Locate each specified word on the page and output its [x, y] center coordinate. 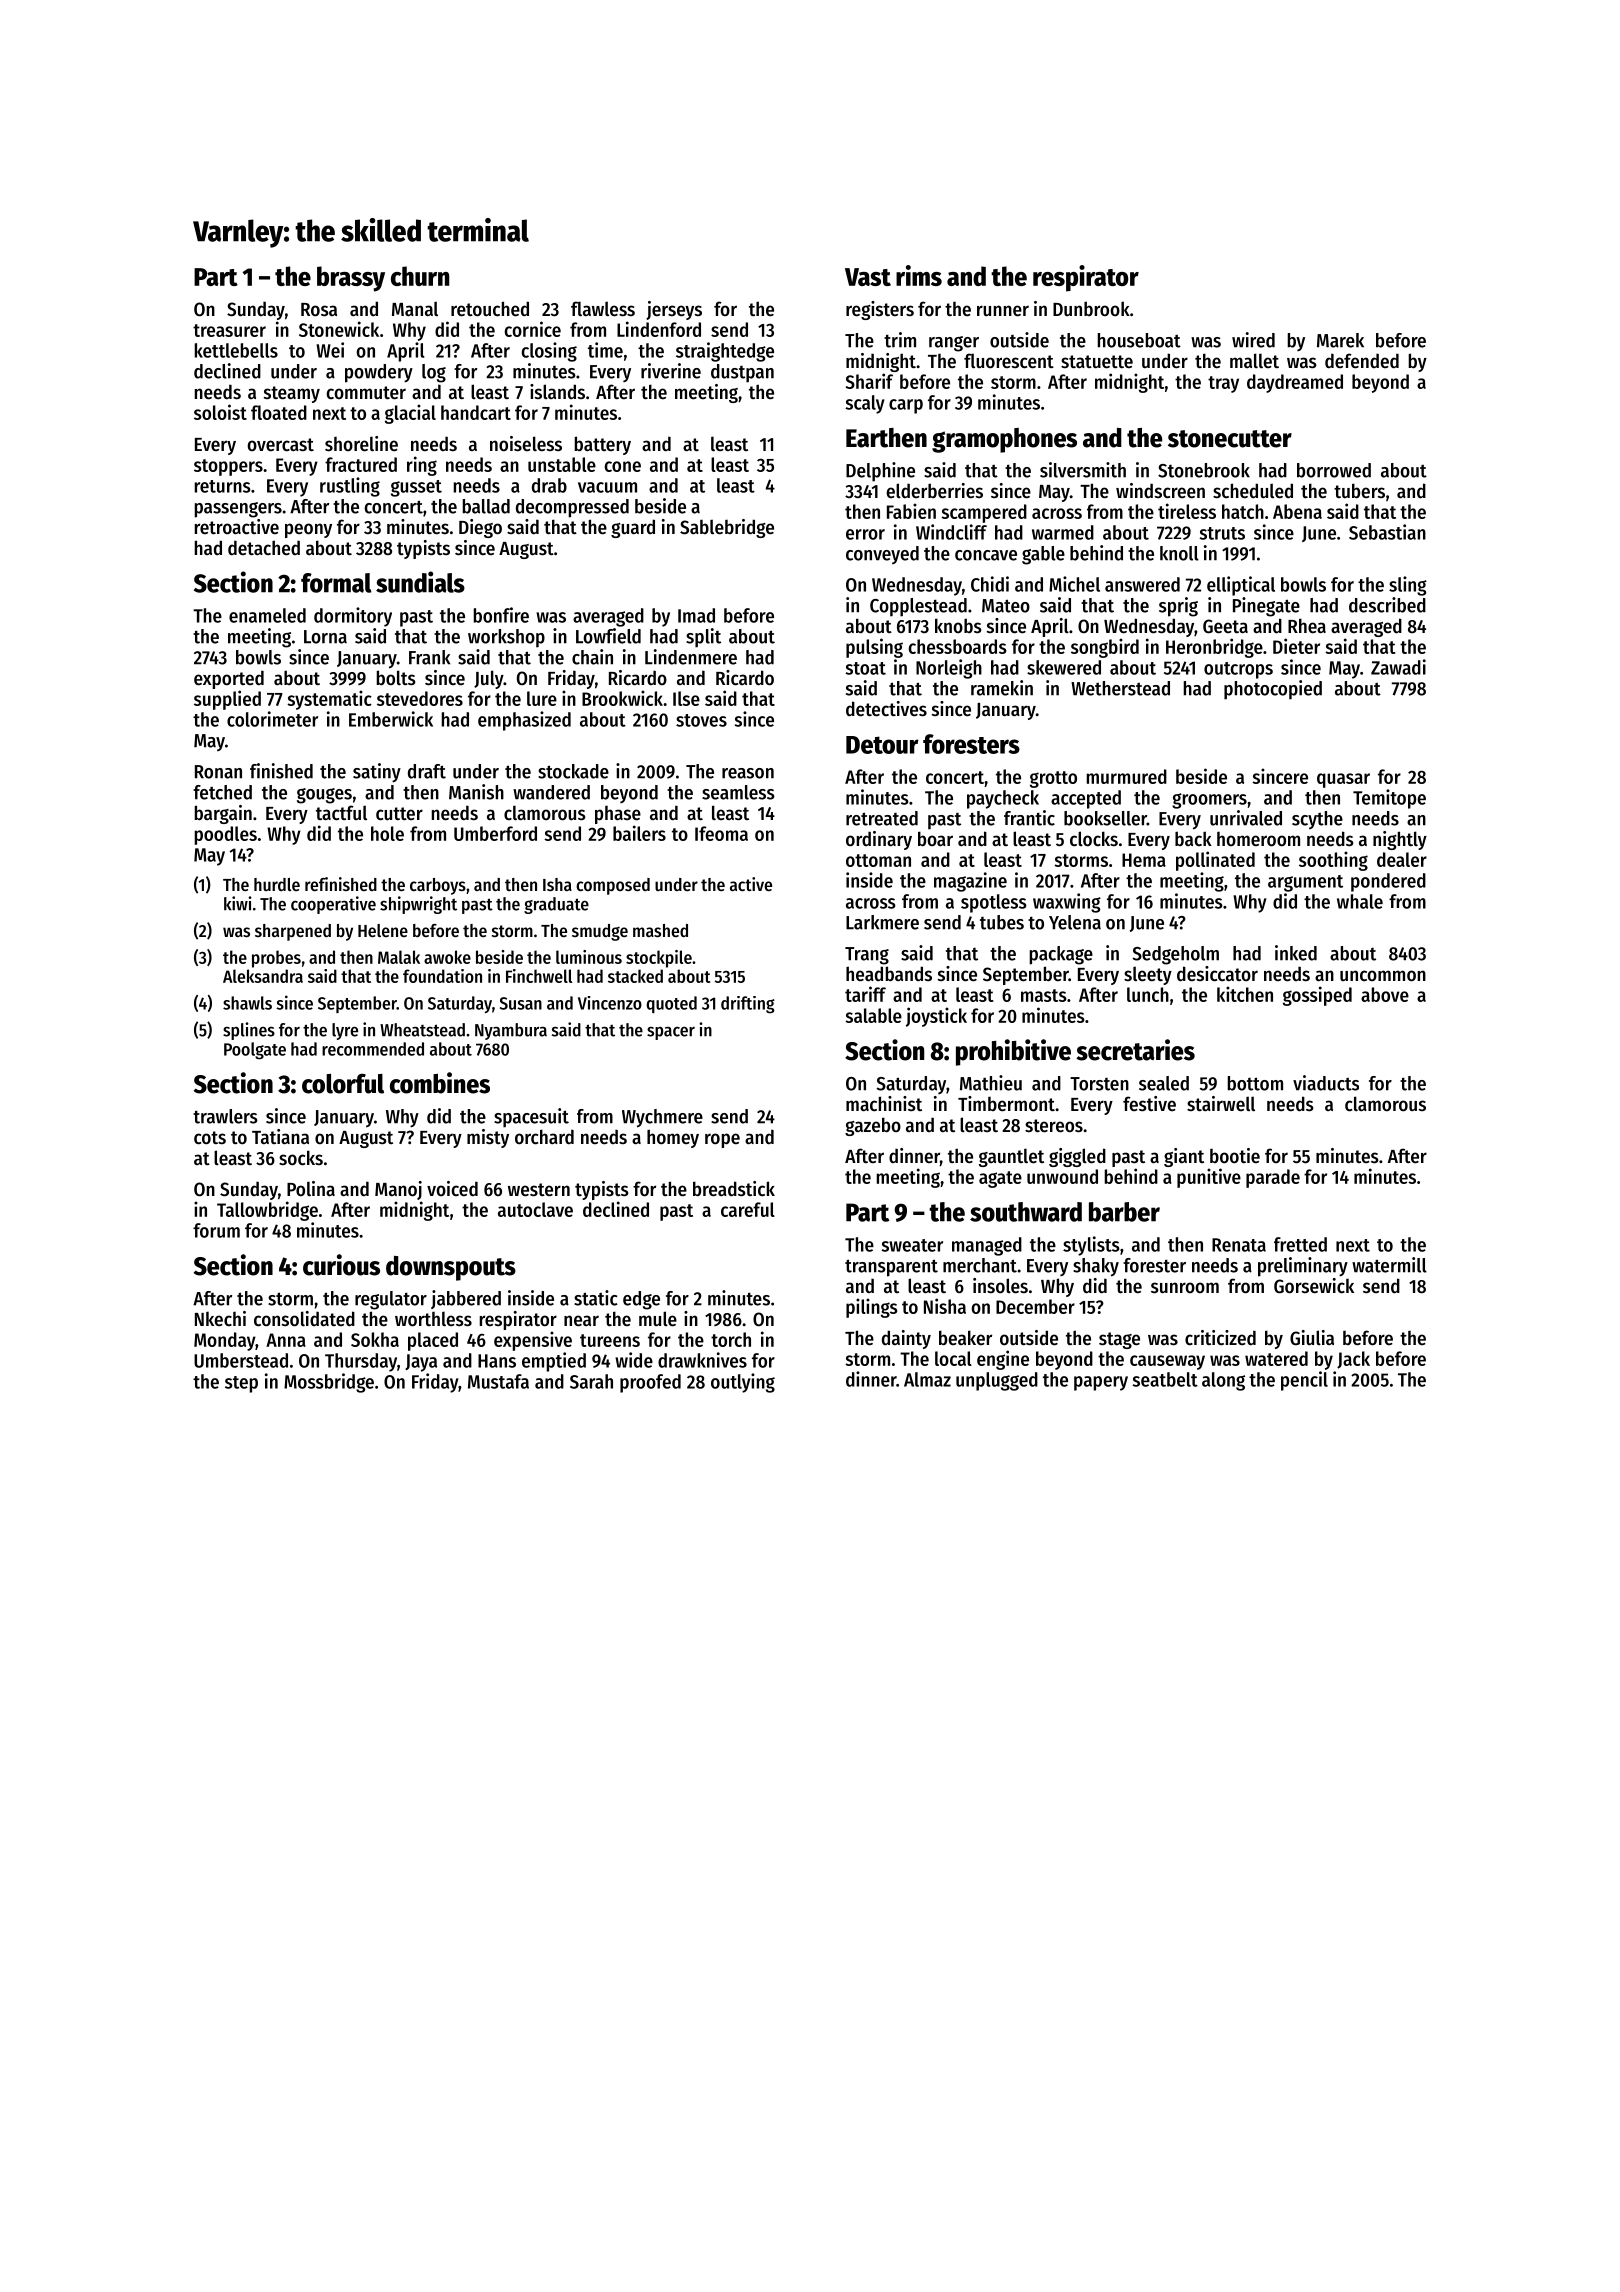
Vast [868, 277]
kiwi [238, 903]
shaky [1096, 1267]
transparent [891, 1268]
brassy [351, 279]
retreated [882, 818]
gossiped [1317, 996]
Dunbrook [1091, 309]
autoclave [535, 1209]
